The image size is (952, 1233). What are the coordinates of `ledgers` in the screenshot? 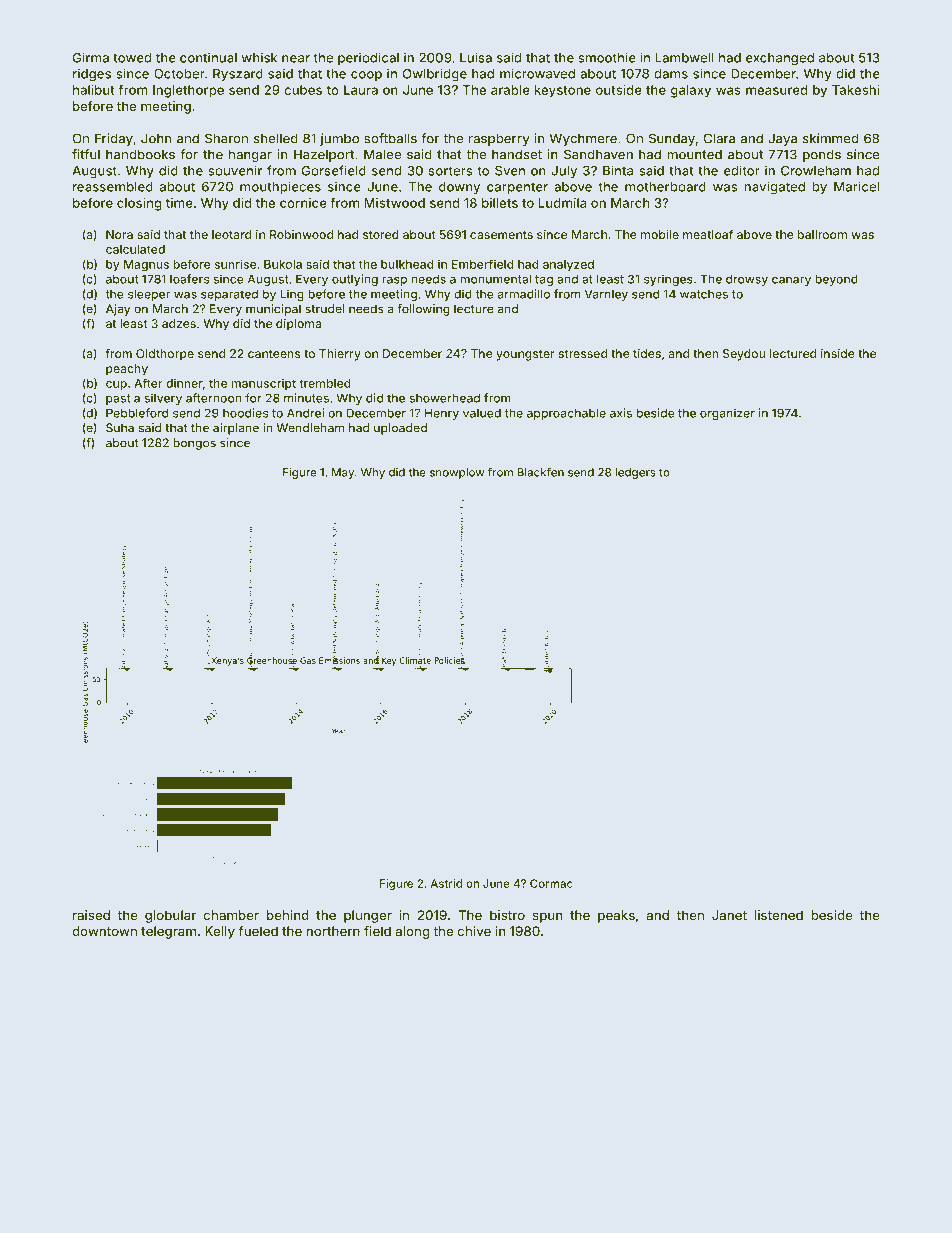 It's located at (635, 473).
